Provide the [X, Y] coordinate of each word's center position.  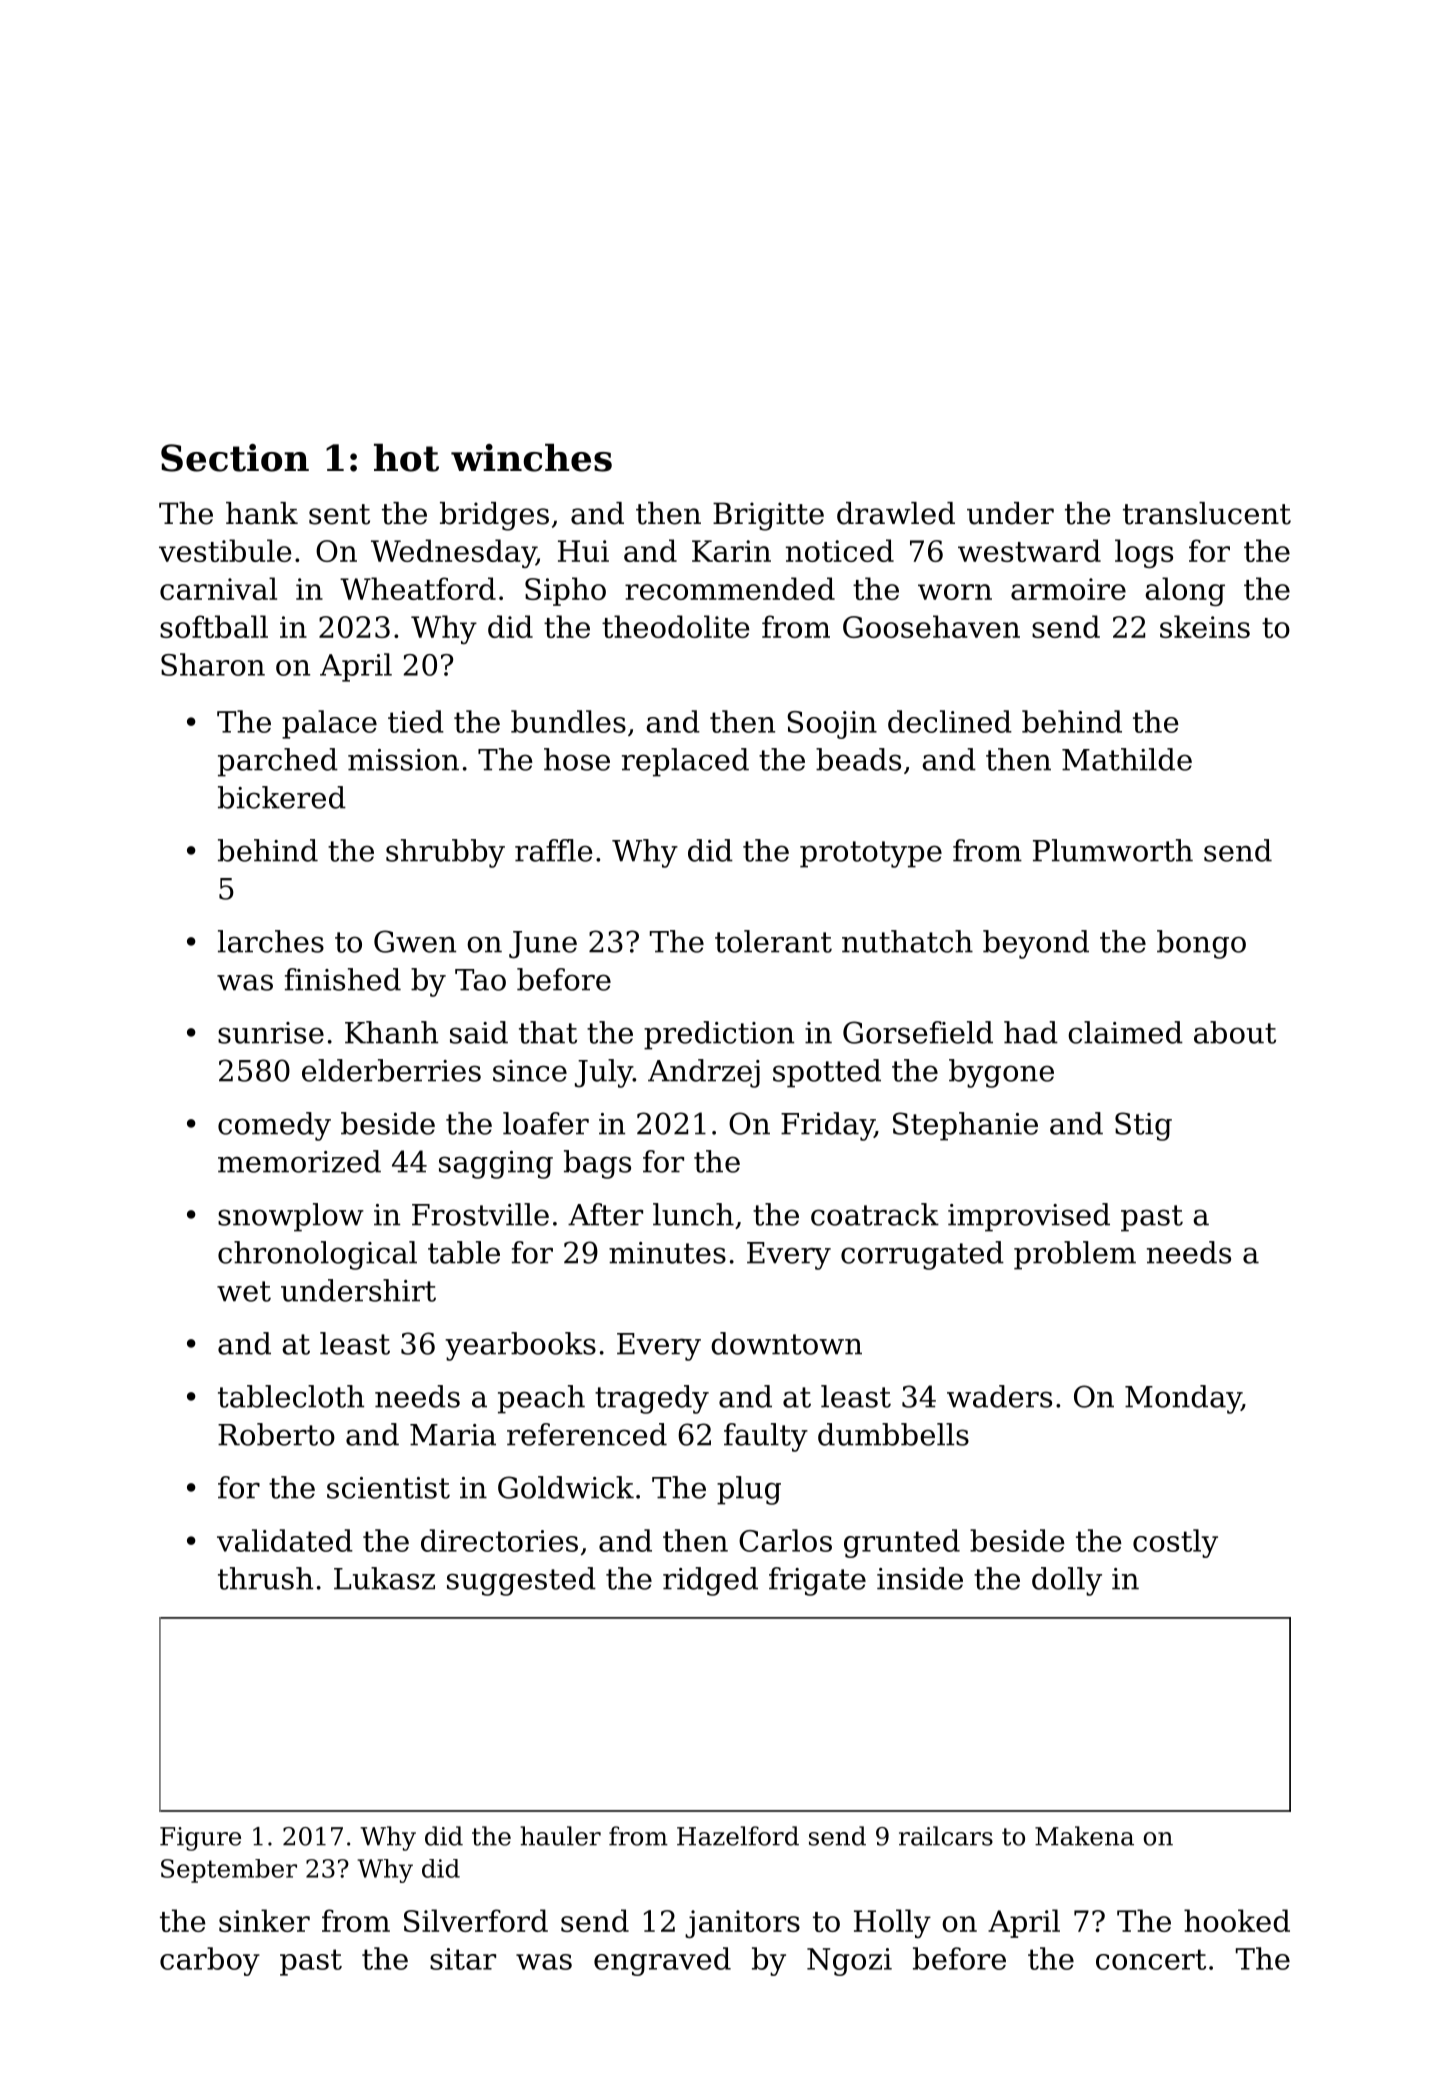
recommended [730, 588]
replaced [685, 762]
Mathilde [1127, 759]
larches [271, 941]
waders [999, 1396]
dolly [1067, 1581]
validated [285, 1540]
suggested [521, 1581]
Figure [200, 1839]
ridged [710, 1581]
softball [214, 626]
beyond [1036, 944]
